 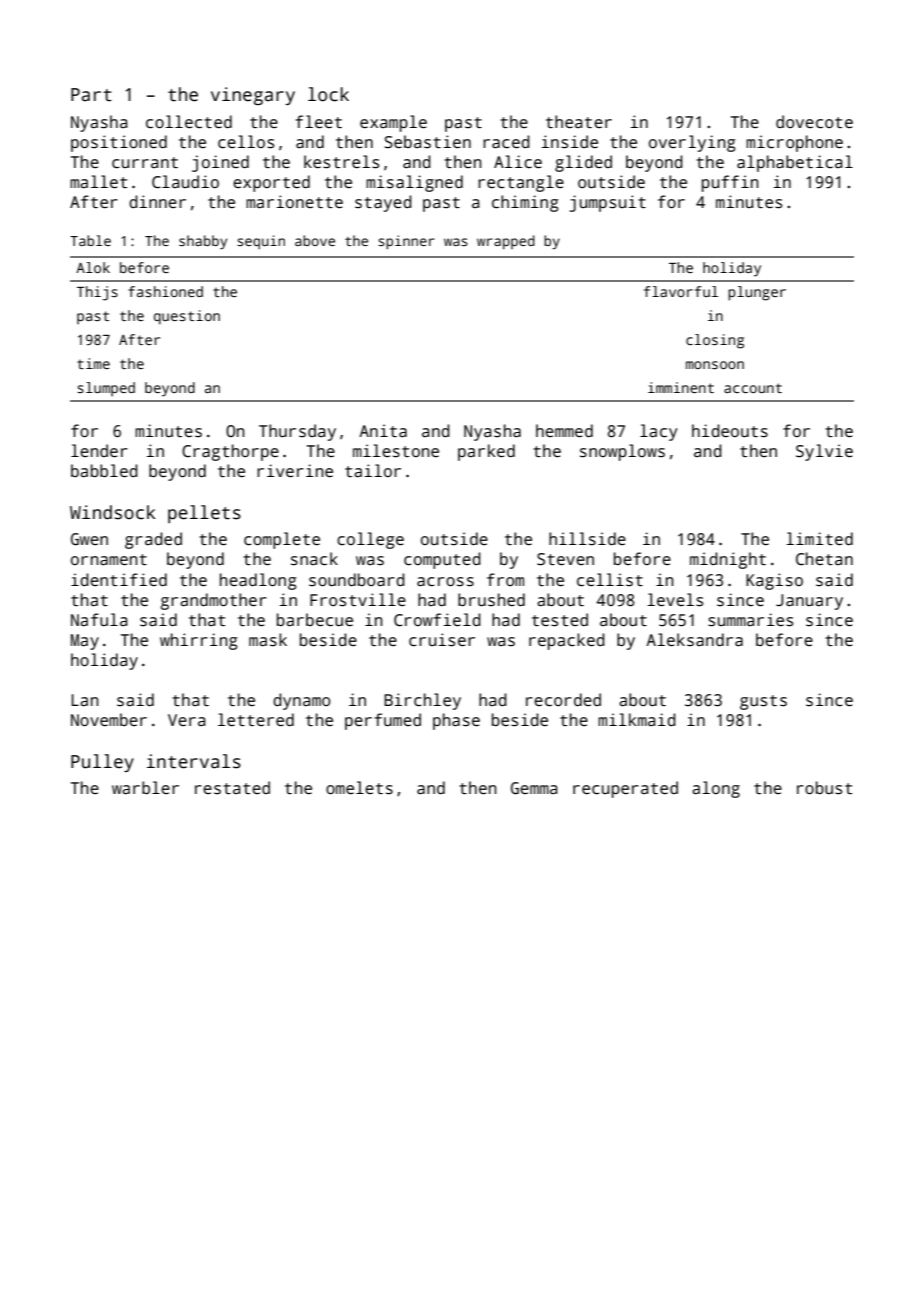 What do you see at coordinates (187, 720) in the page?
I see `Vera` at bounding box center [187, 720].
